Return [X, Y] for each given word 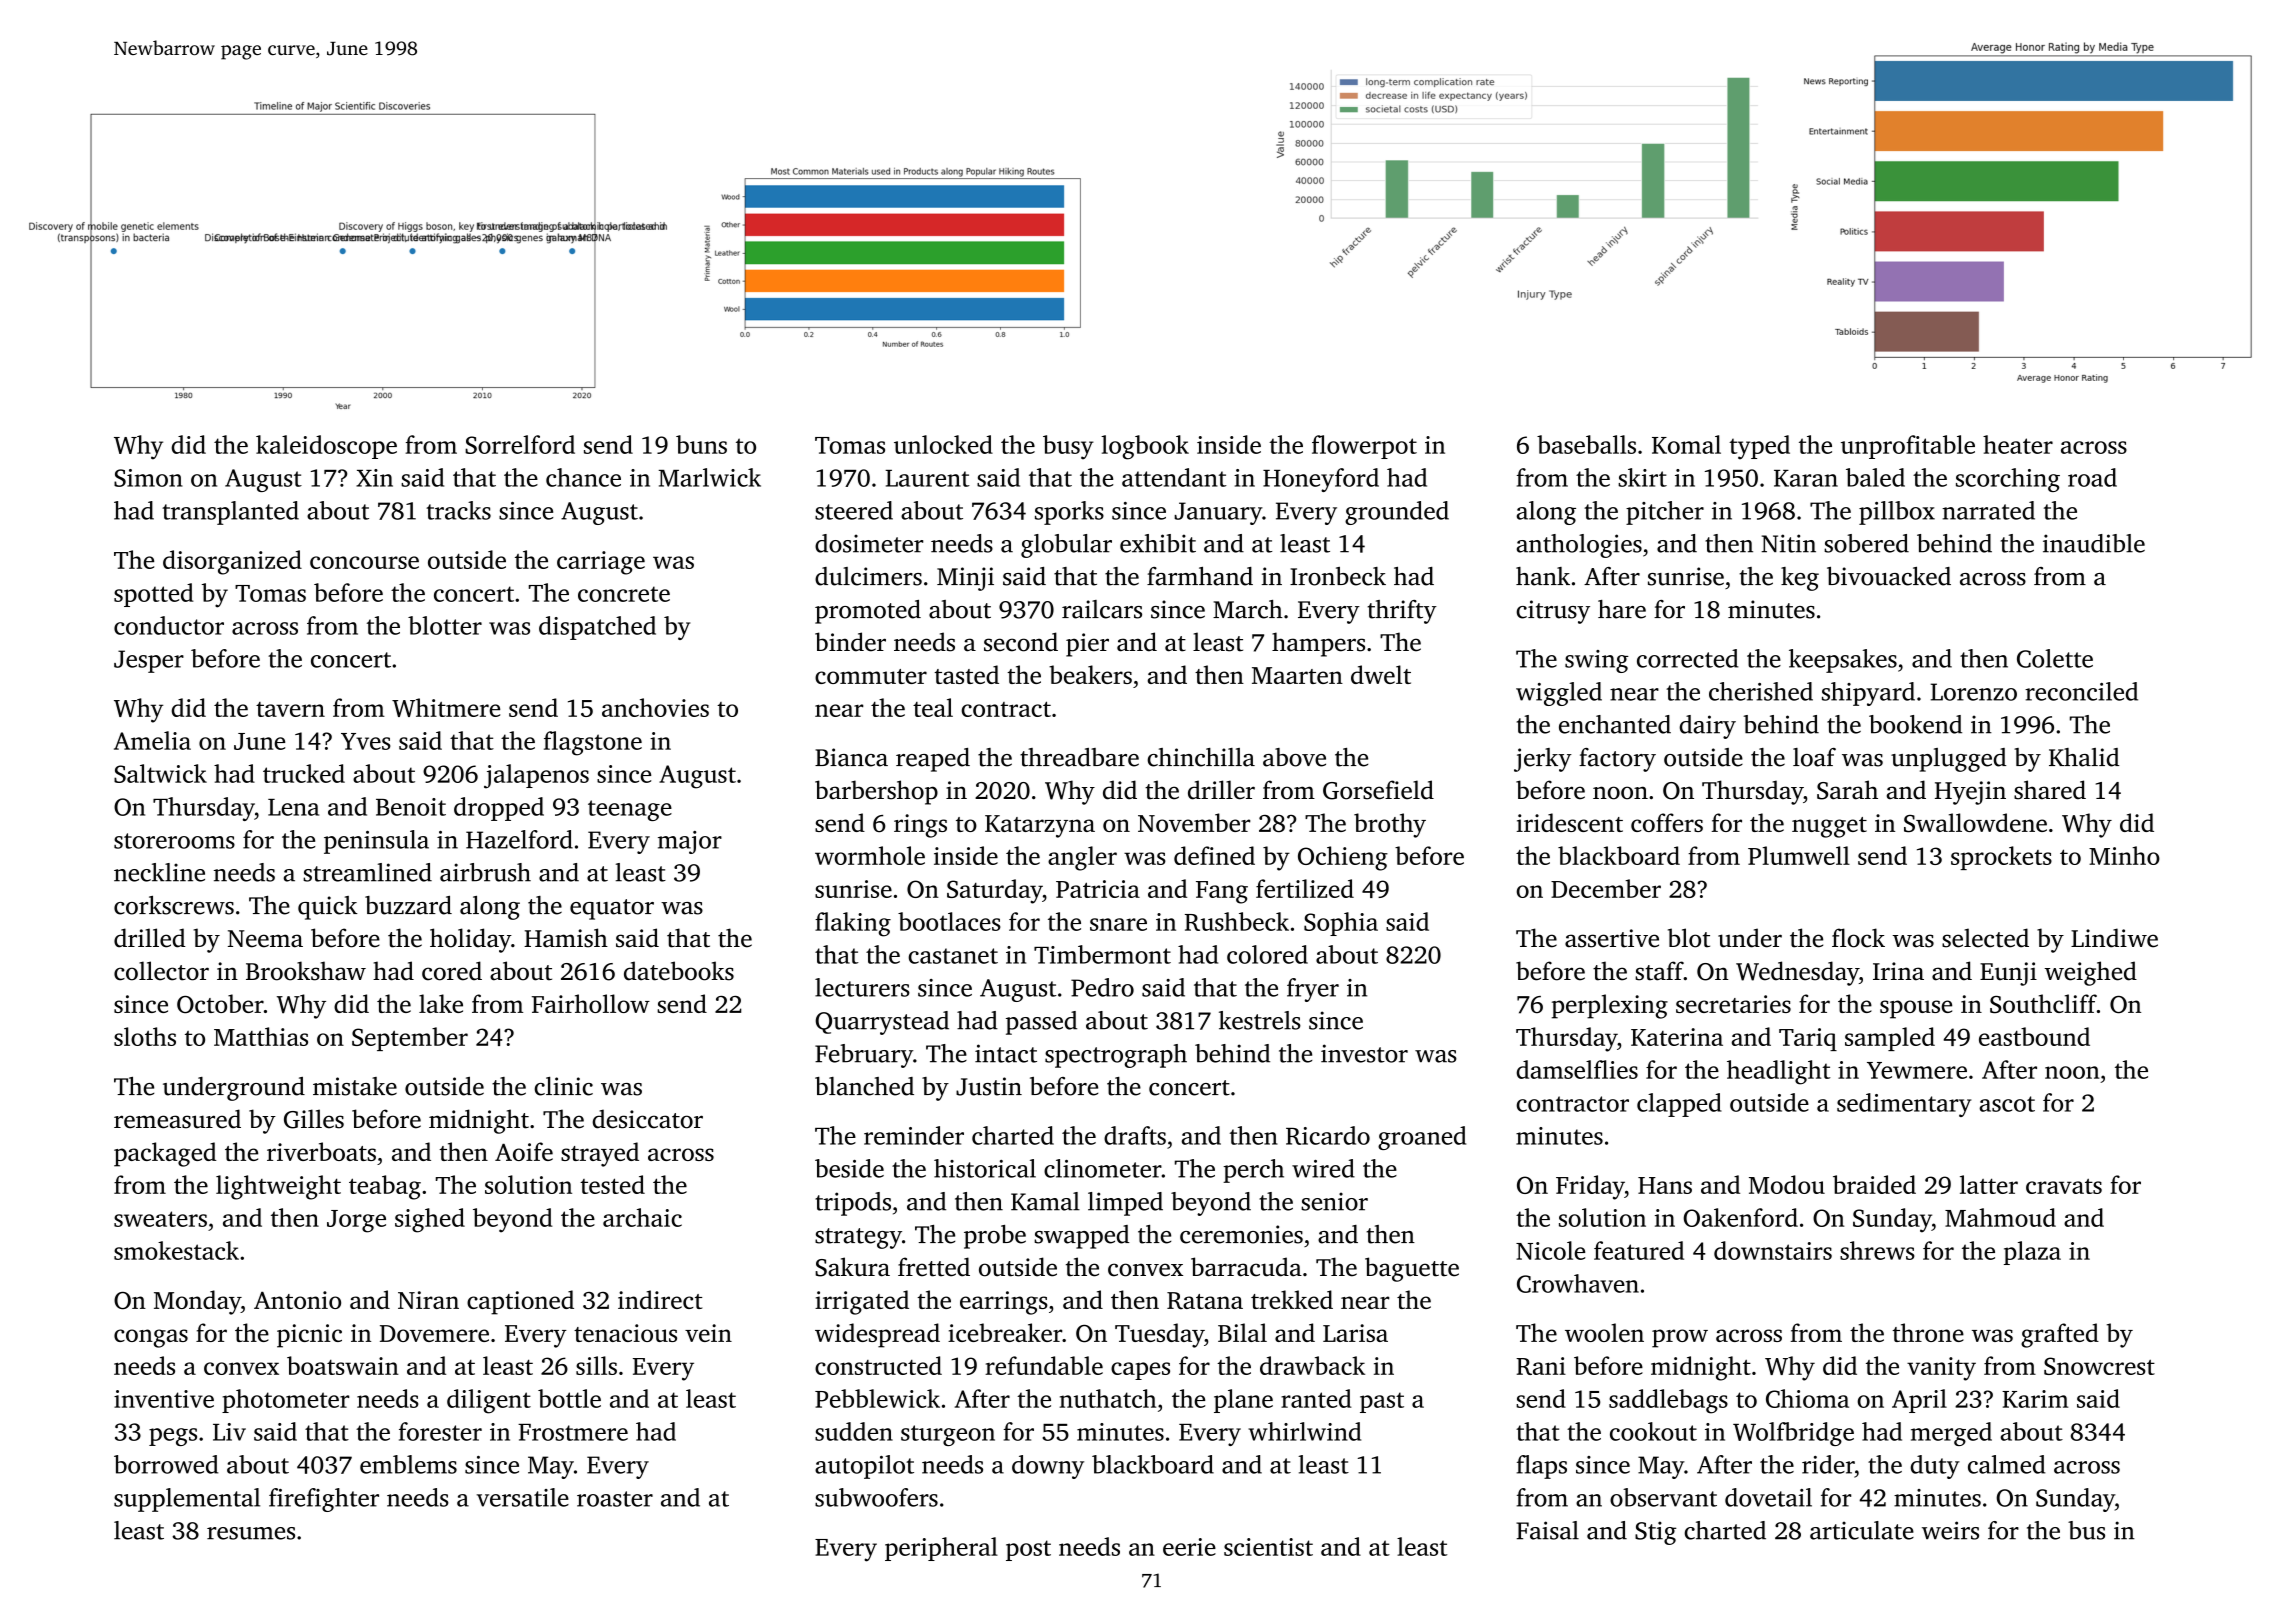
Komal [1686, 444]
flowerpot [1364, 447]
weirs [1950, 1530]
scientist [1268, 1547]
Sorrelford [520, 444]
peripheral [941, 1549]
